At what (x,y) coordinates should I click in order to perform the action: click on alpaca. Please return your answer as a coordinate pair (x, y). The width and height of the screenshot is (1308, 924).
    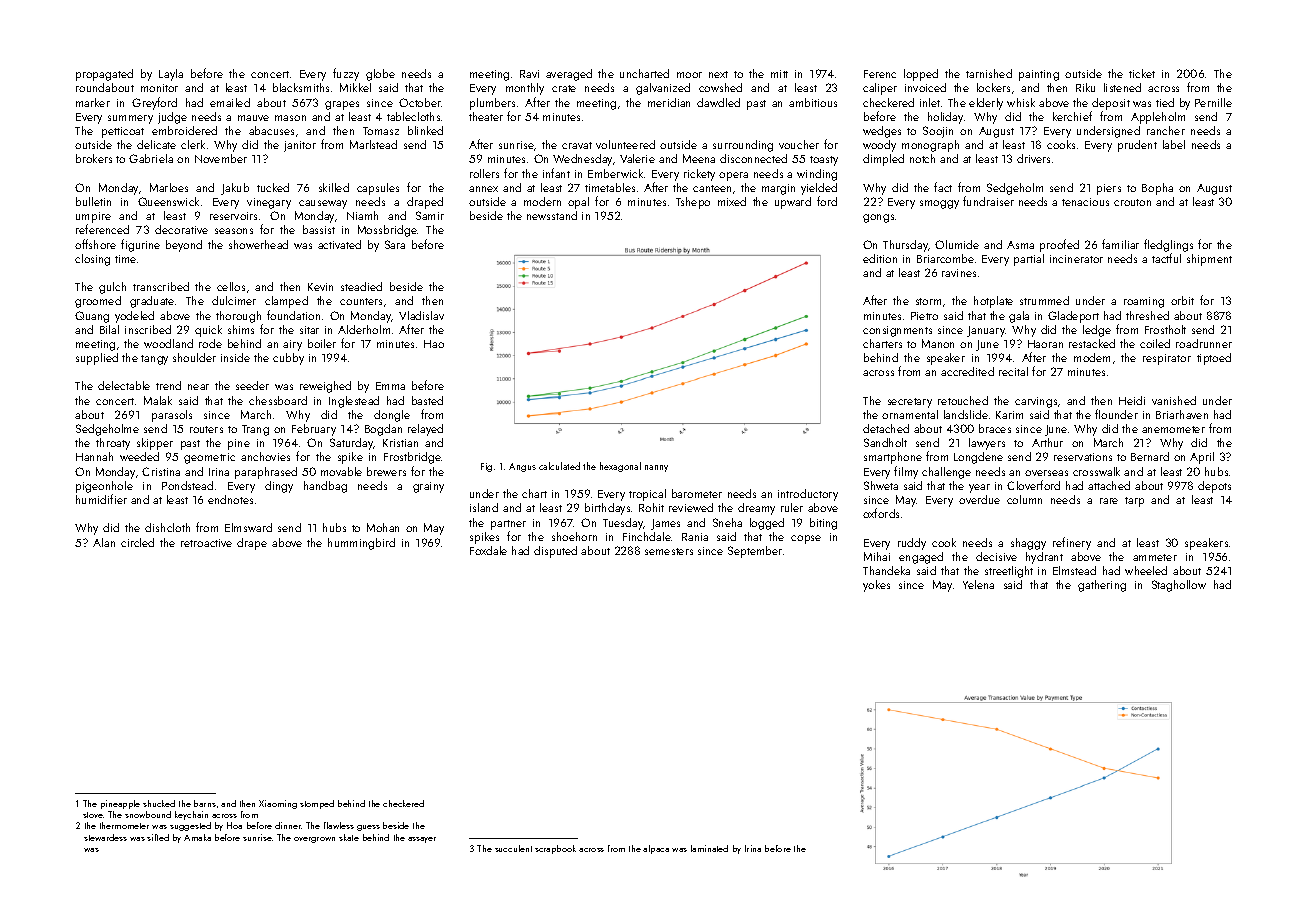
    Looking at the image, I should click on (656, 849).
